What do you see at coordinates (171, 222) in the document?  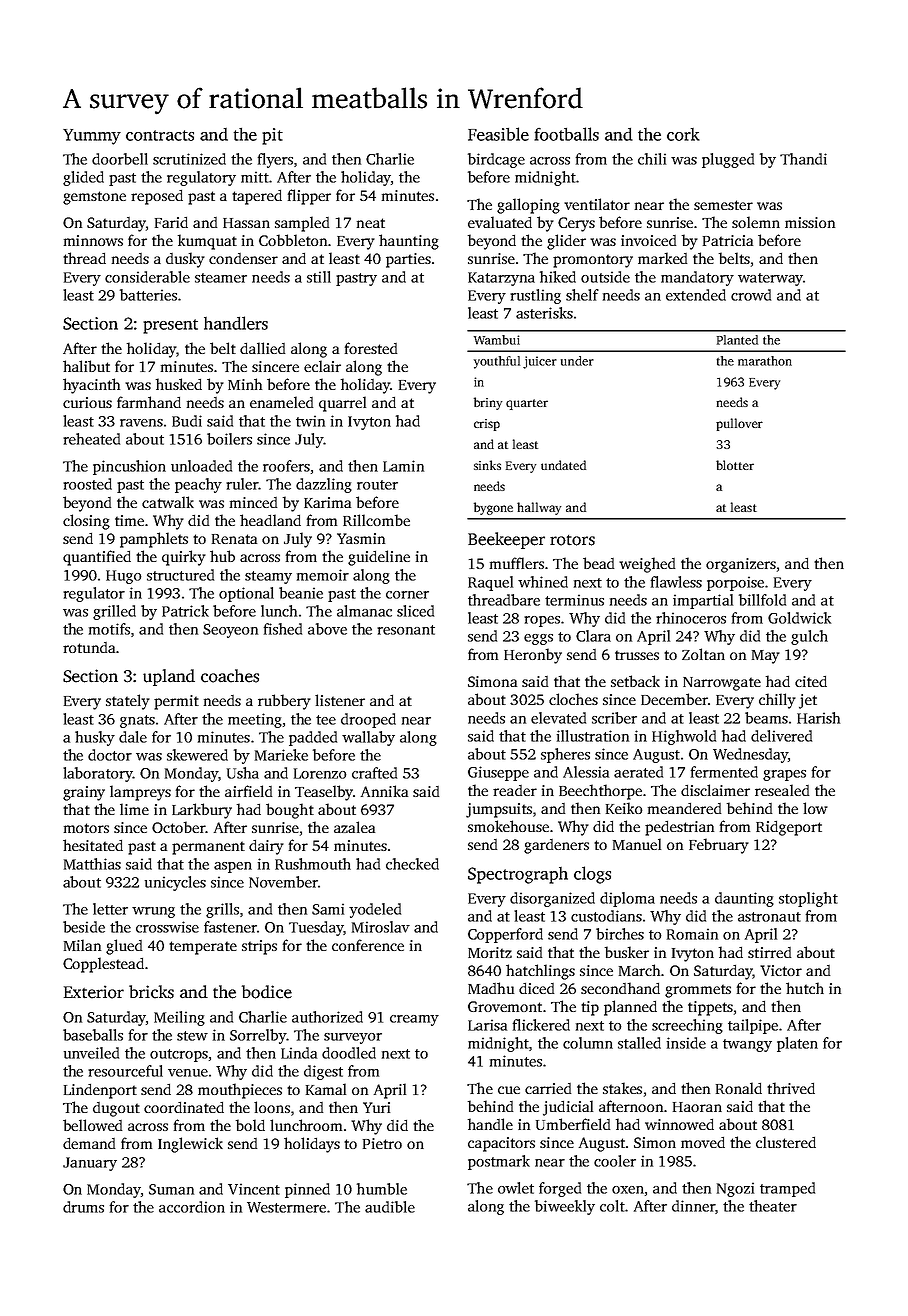 I see `Farid` at bounding box center [171, 222].
